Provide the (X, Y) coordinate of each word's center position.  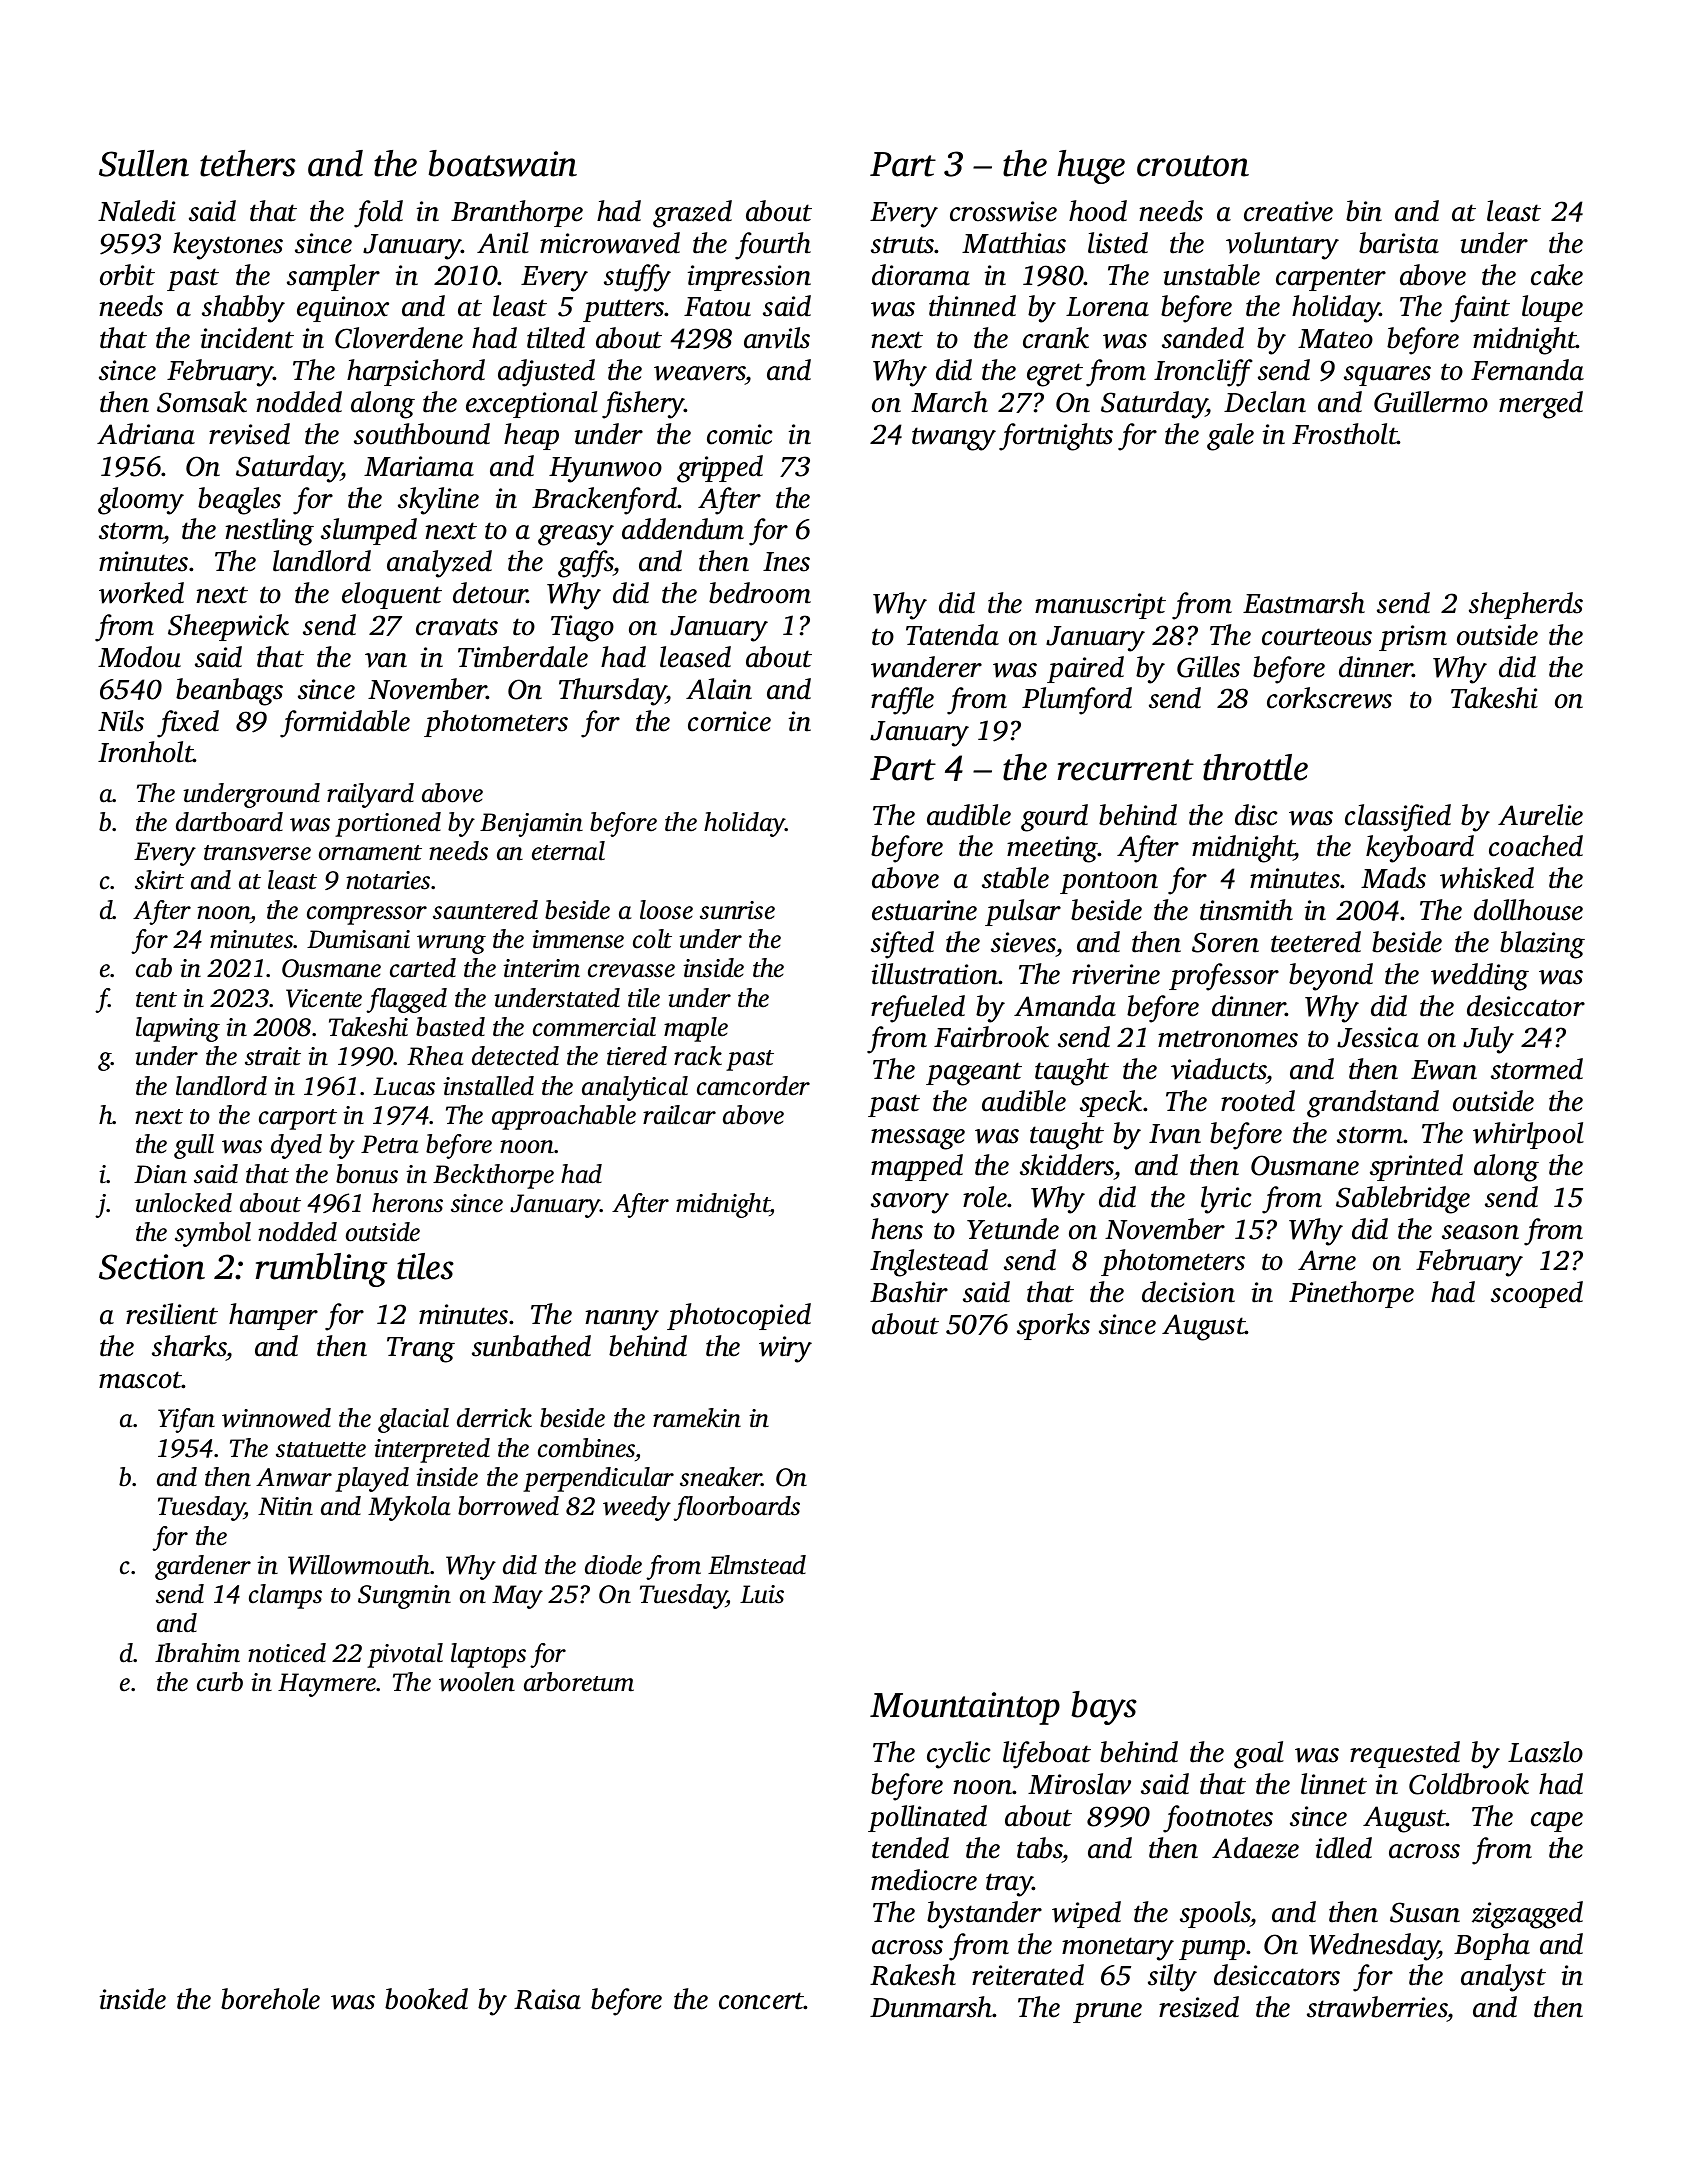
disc (1256, 815)
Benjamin (531, 825)
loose (666, 910)
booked (426, 1999)
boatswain (502, 163)
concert (761, 2001)
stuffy (637, 278)
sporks (1053, 1326)
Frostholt (1344, 434)
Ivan (1175, 1134)
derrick (494, 1418)
